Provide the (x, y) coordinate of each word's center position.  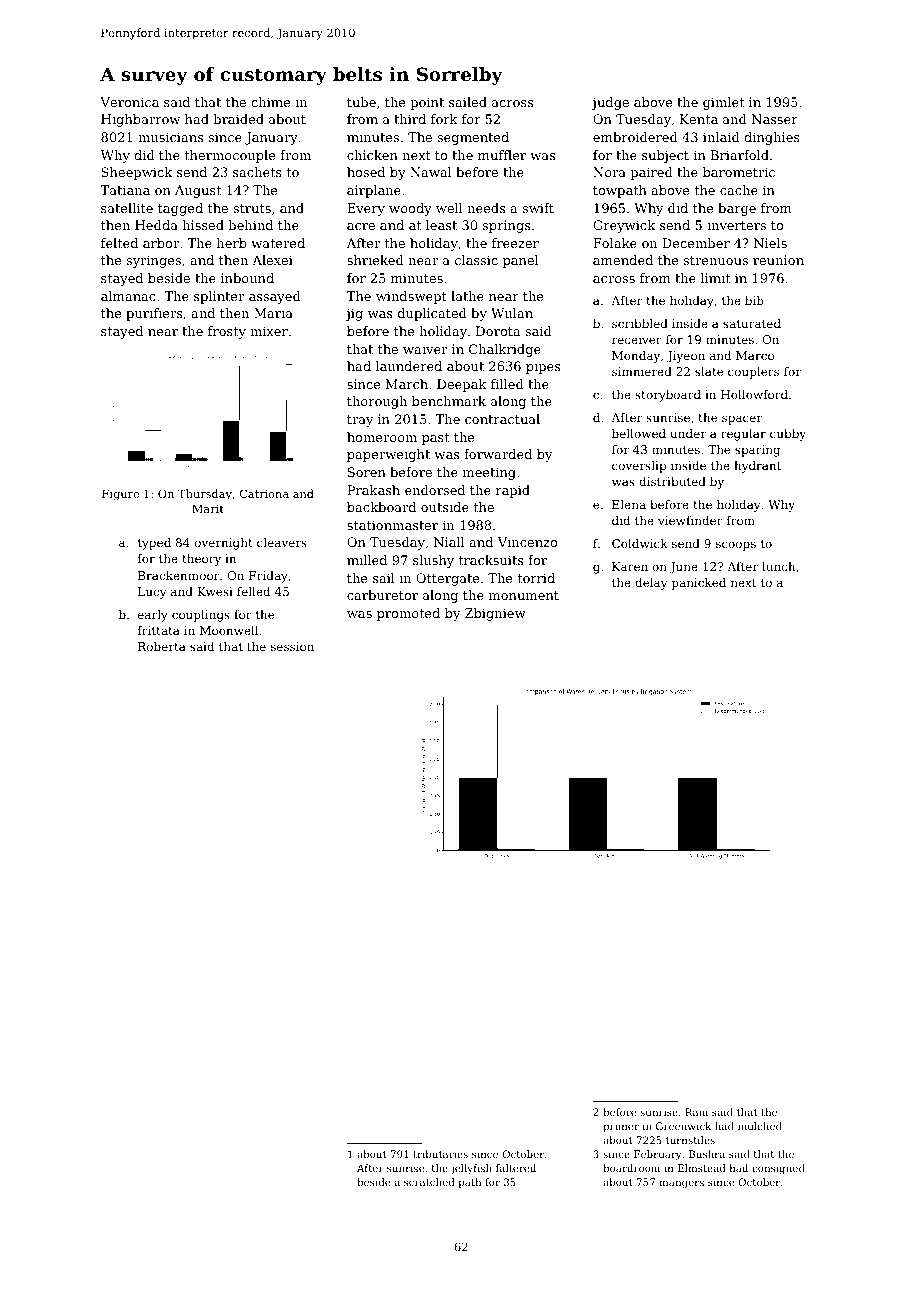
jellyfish (471, 1169)
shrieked (375, 260)
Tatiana (125, 190)
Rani (696, 1112)
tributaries (440, 1154)
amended (623, 260)
